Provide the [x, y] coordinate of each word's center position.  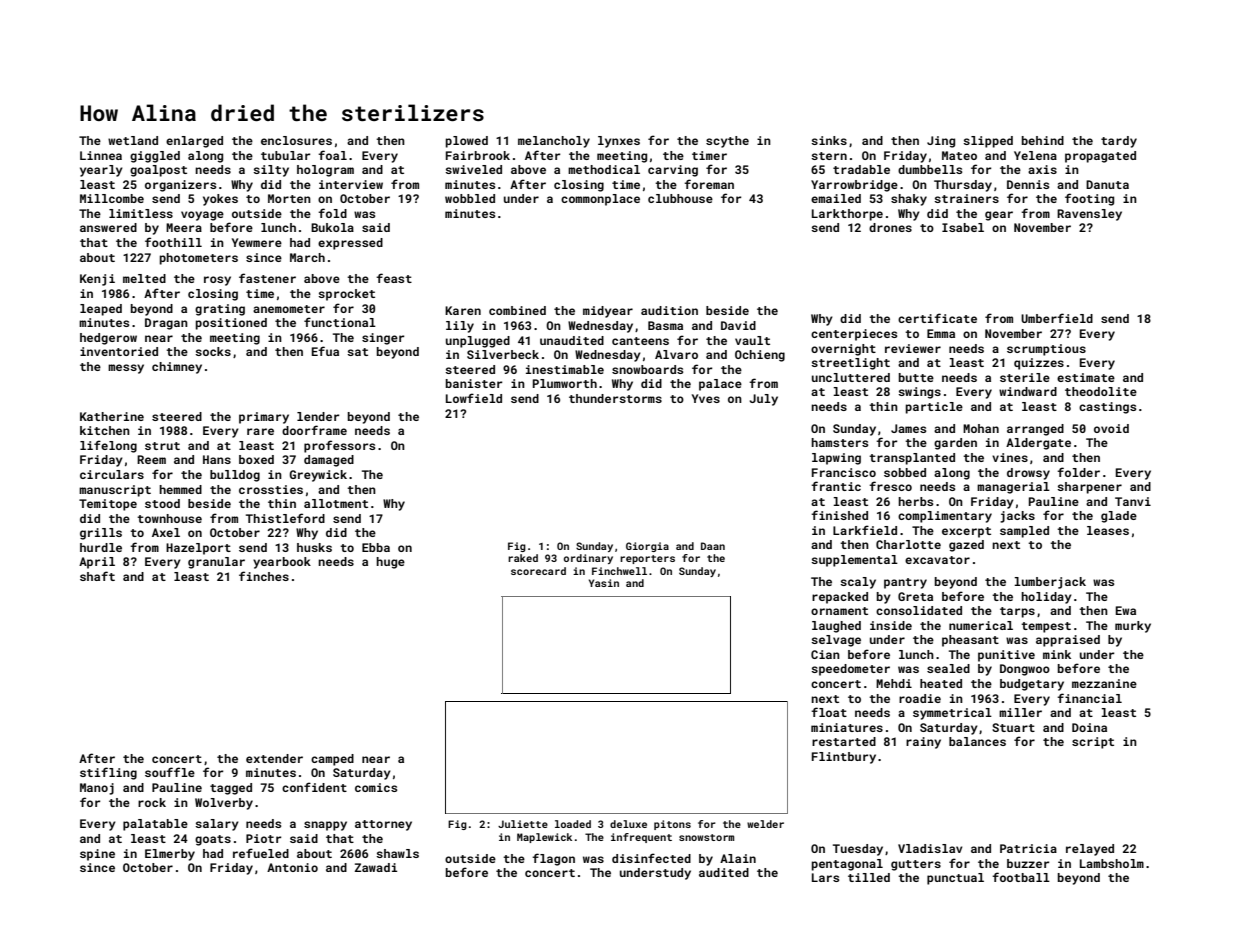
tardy [1119, 142]
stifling [108, 773]
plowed [467, 142]
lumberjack [1050, 583]
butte [916, 377]
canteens [640, 341]
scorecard [538, 571]
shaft [97, 576]
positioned [231, 324]
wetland [133, 140]
